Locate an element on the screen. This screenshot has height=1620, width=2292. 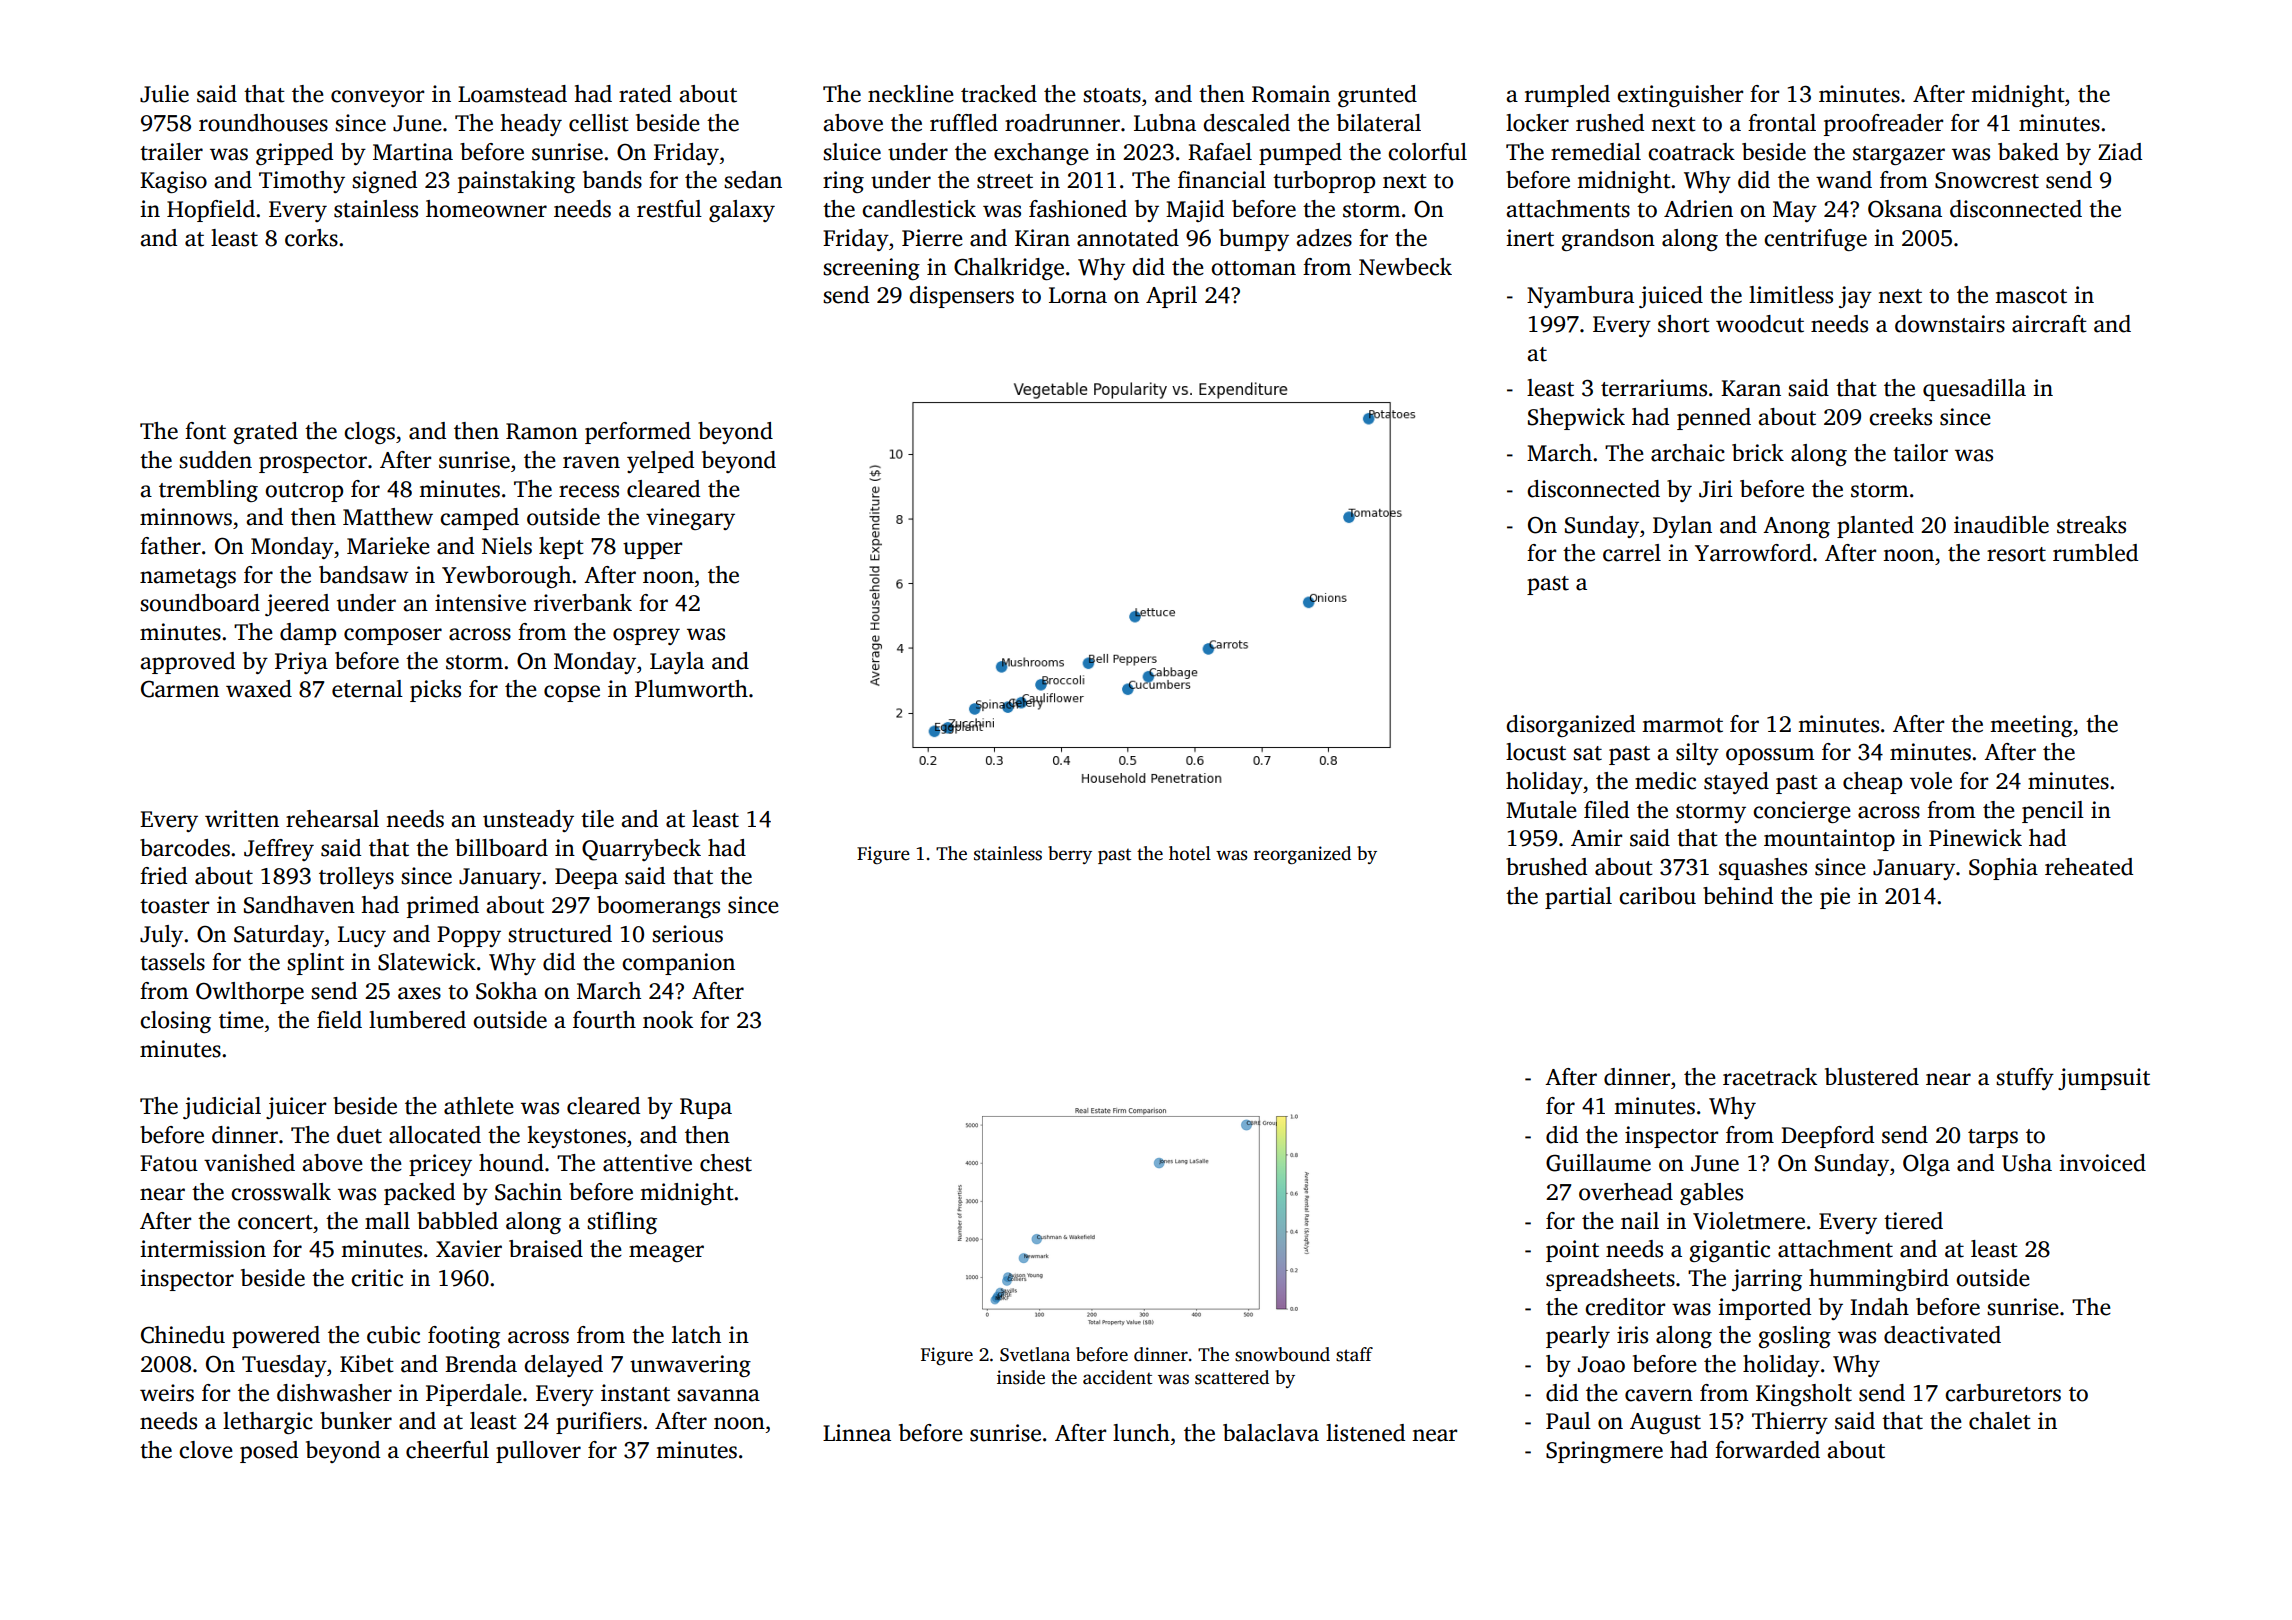
Priya is located at coordinates (301, 663).
